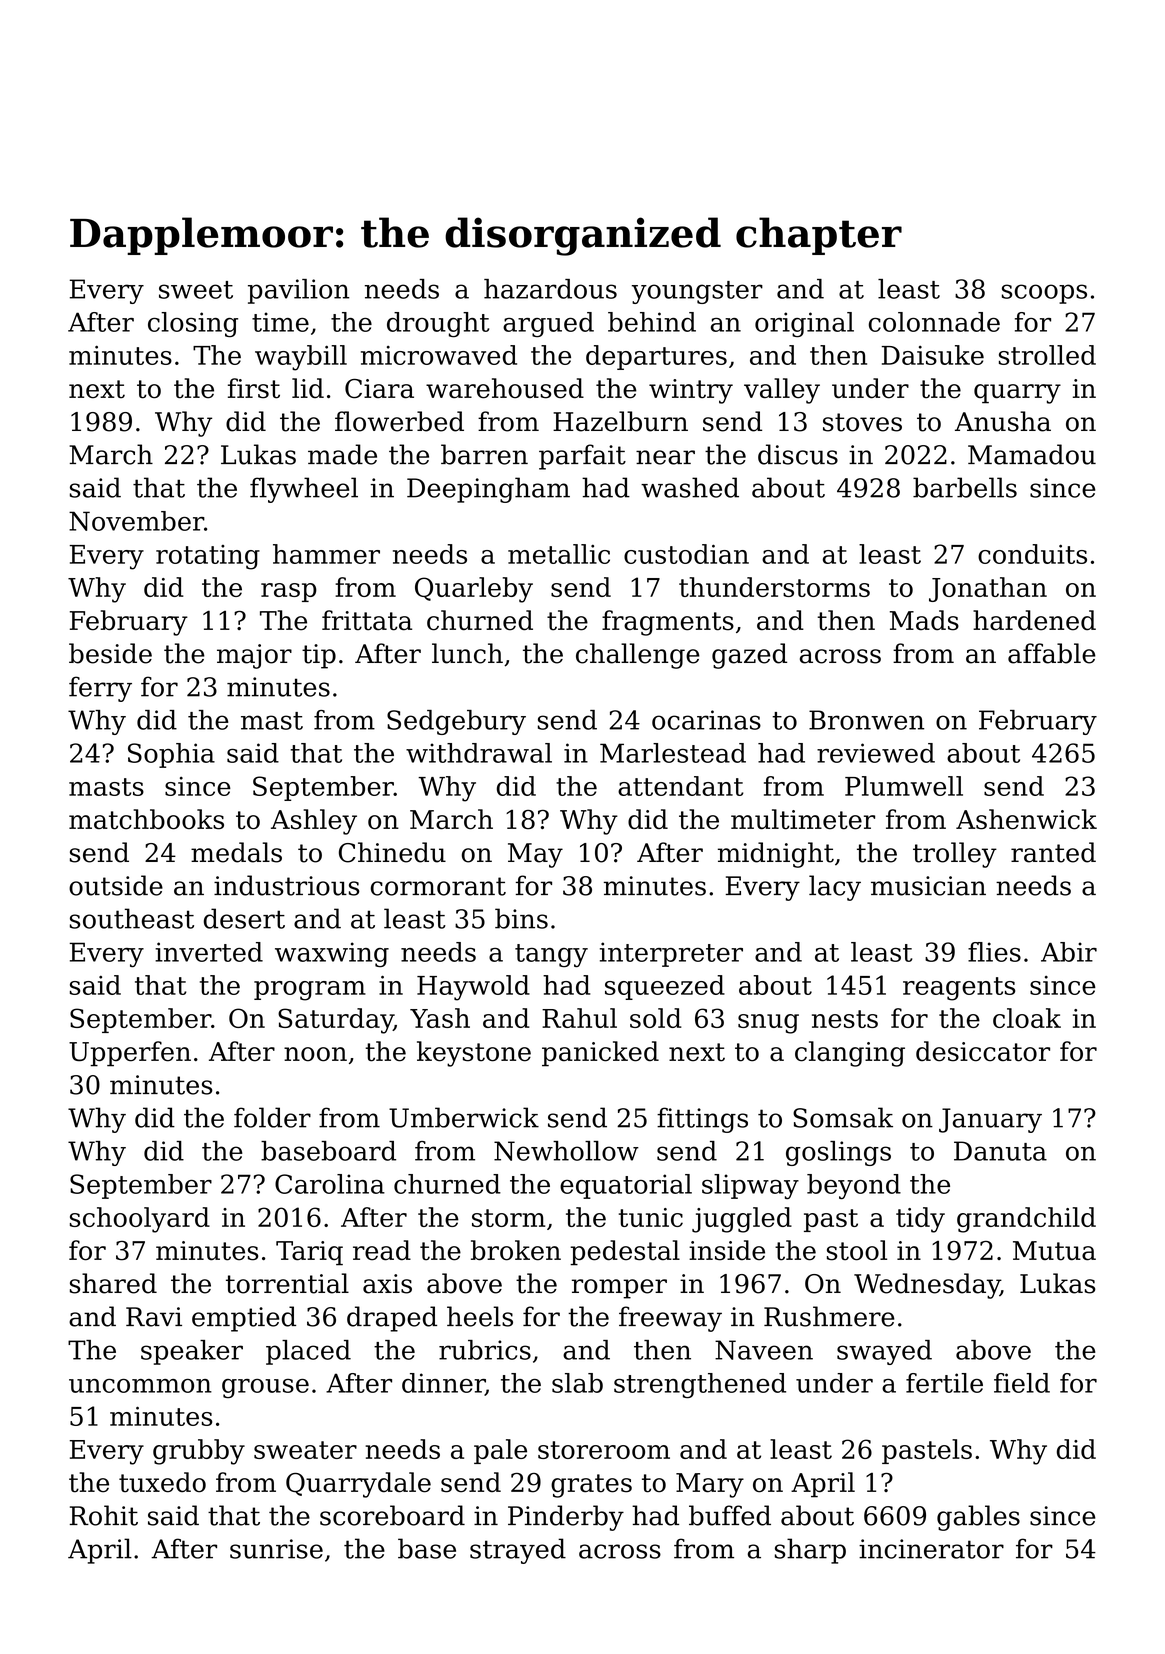 The image size is (1165, 1654). What do you see at coordinates (550, 289) in the image?
I see `hazardous` at bounding box center [550, 289].
